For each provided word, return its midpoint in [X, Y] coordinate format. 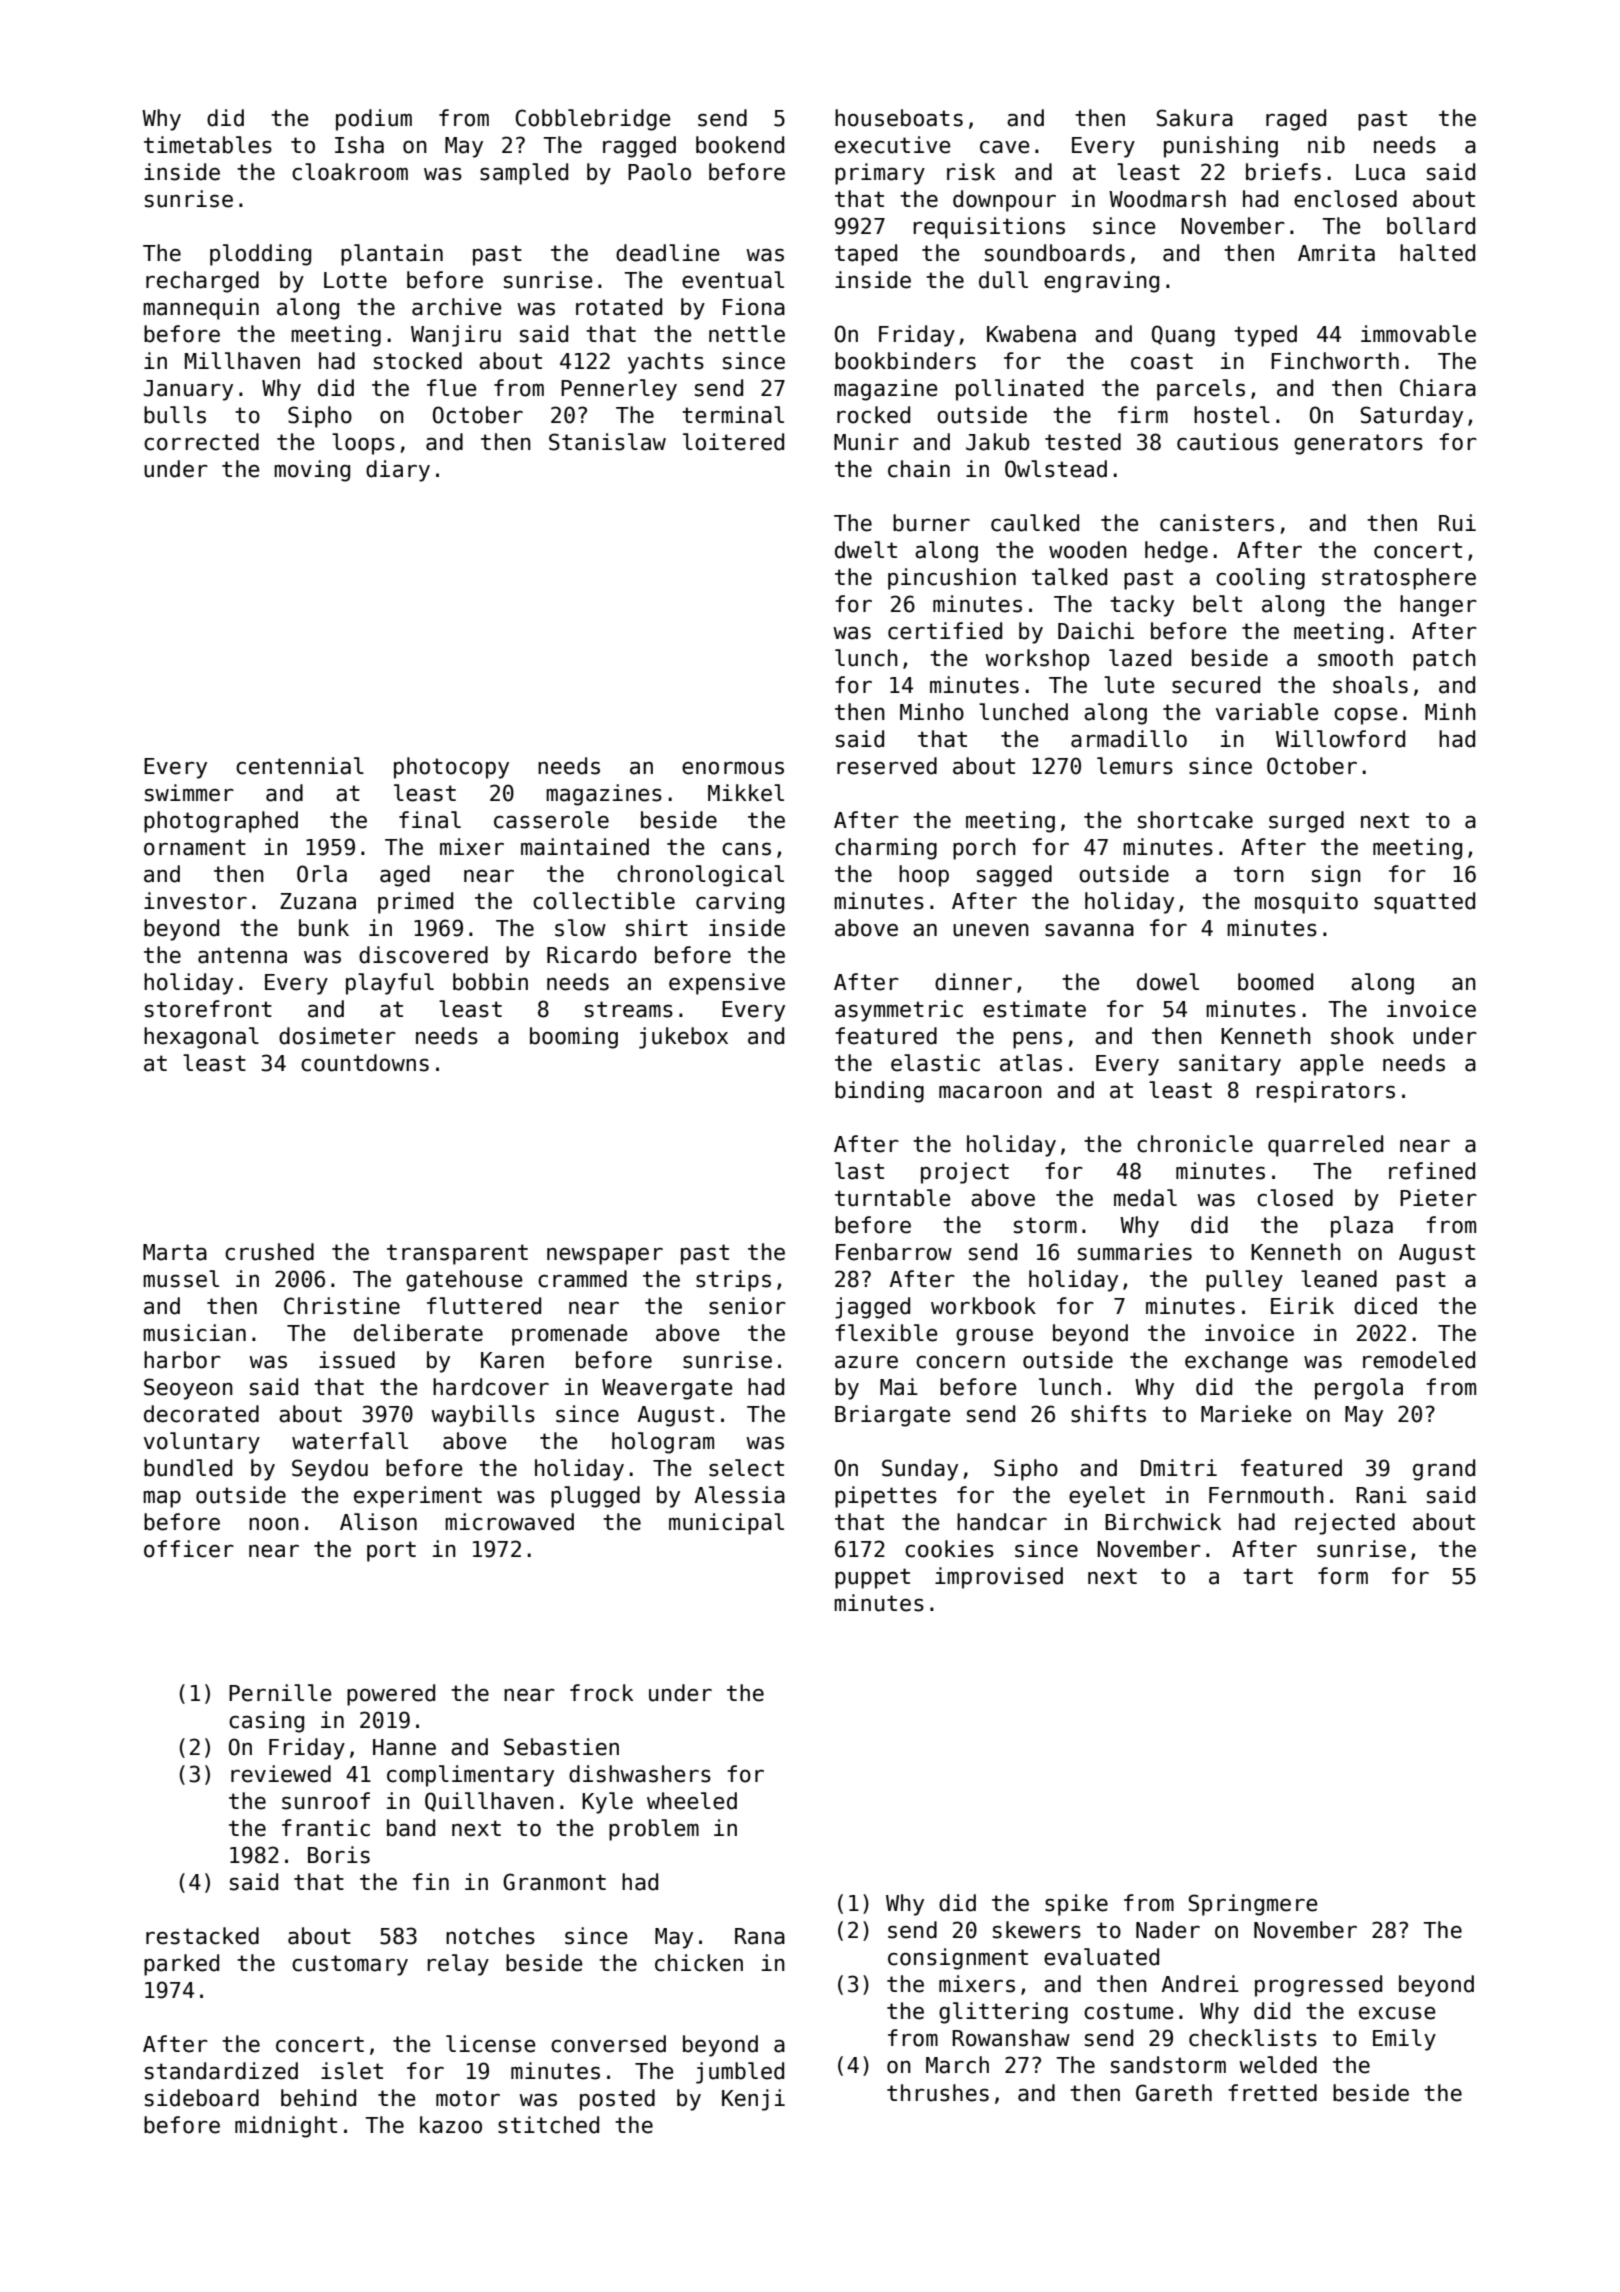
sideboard [202, 2098]
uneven [991, 930]
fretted [1272, 2093]
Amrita [1336, 253]
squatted [1424, 903]
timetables [208, 145]
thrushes [938, 2093]
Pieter [1438, 1198]
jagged [872, 1308]
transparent [457, 1254]
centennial [300, 766]
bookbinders [905, 361]
